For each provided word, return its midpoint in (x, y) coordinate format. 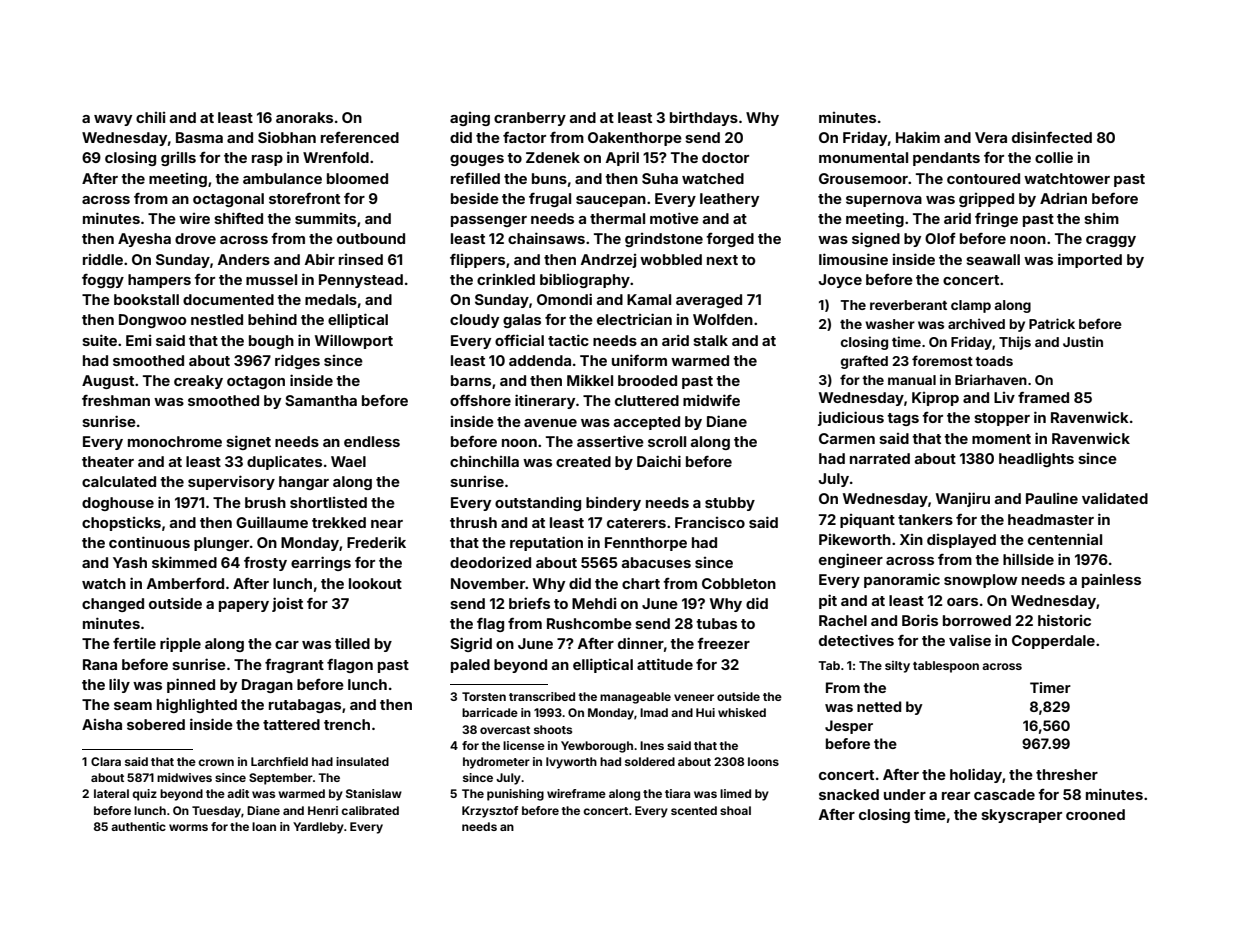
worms (188, 827)
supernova (884, 201)
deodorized (490, 562)
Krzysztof (490, 812)
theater (108, 461)
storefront (304, 198)
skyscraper (1021, 816)
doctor (725, 157)
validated (1115, 498)
